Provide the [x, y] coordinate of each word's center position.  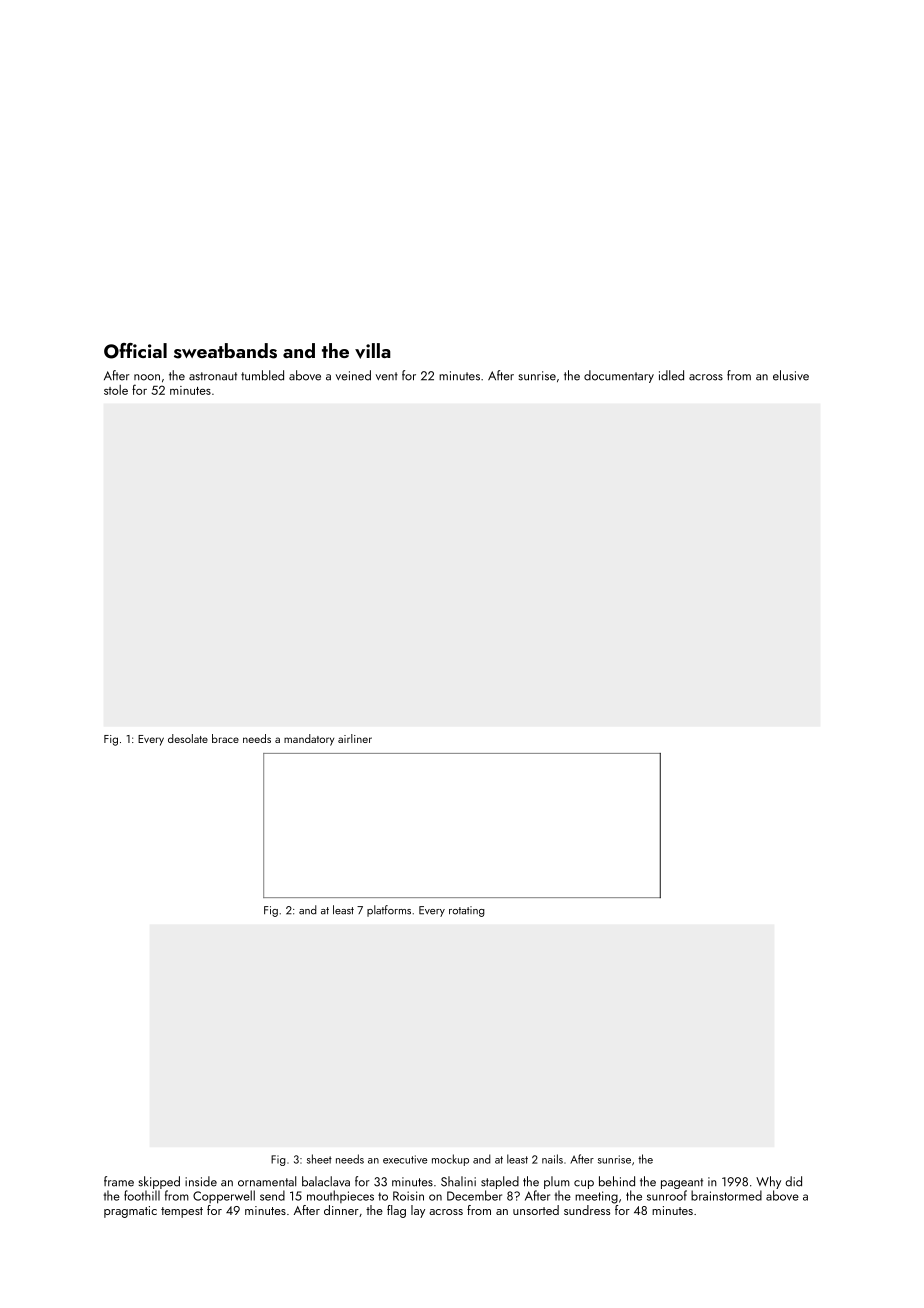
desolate [188, 738]
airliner [355, 738]
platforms [389, 911]
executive [405, 1159]
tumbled [262, 375]
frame [119, 1181]
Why [768, 1182]
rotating [467, 911]
